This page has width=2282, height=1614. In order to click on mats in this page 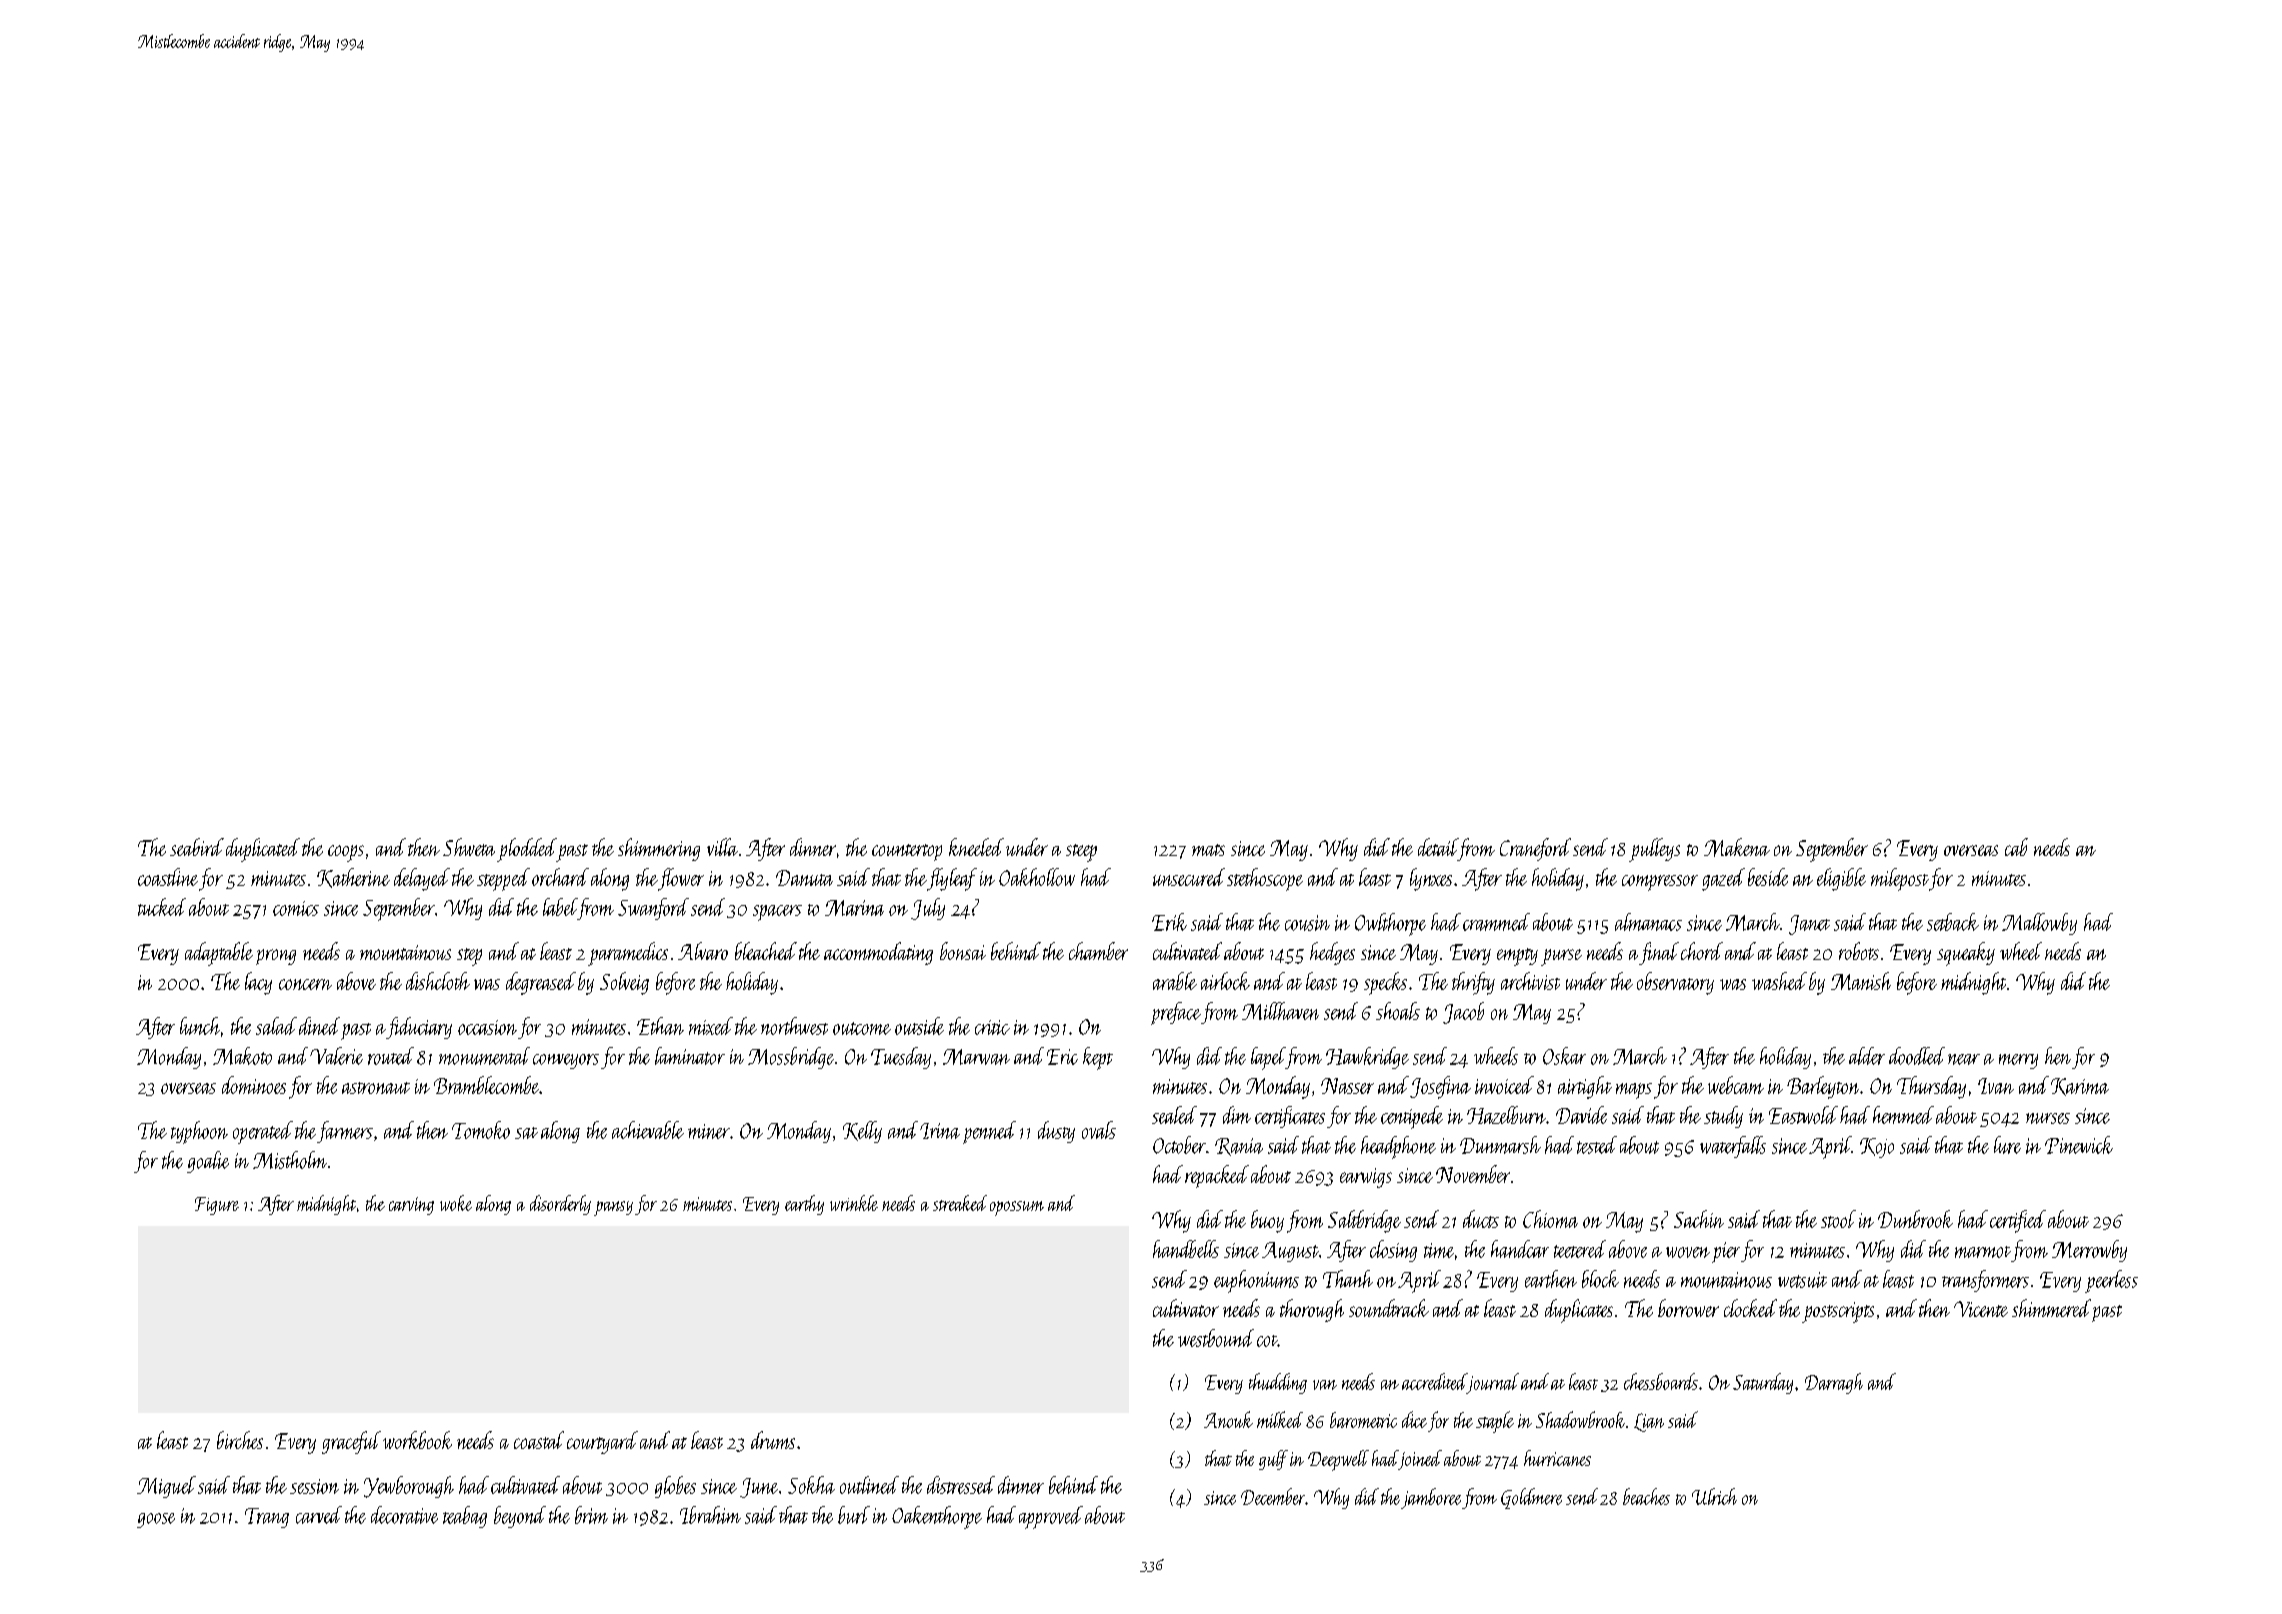, I will do `click(1208, 850)`.
